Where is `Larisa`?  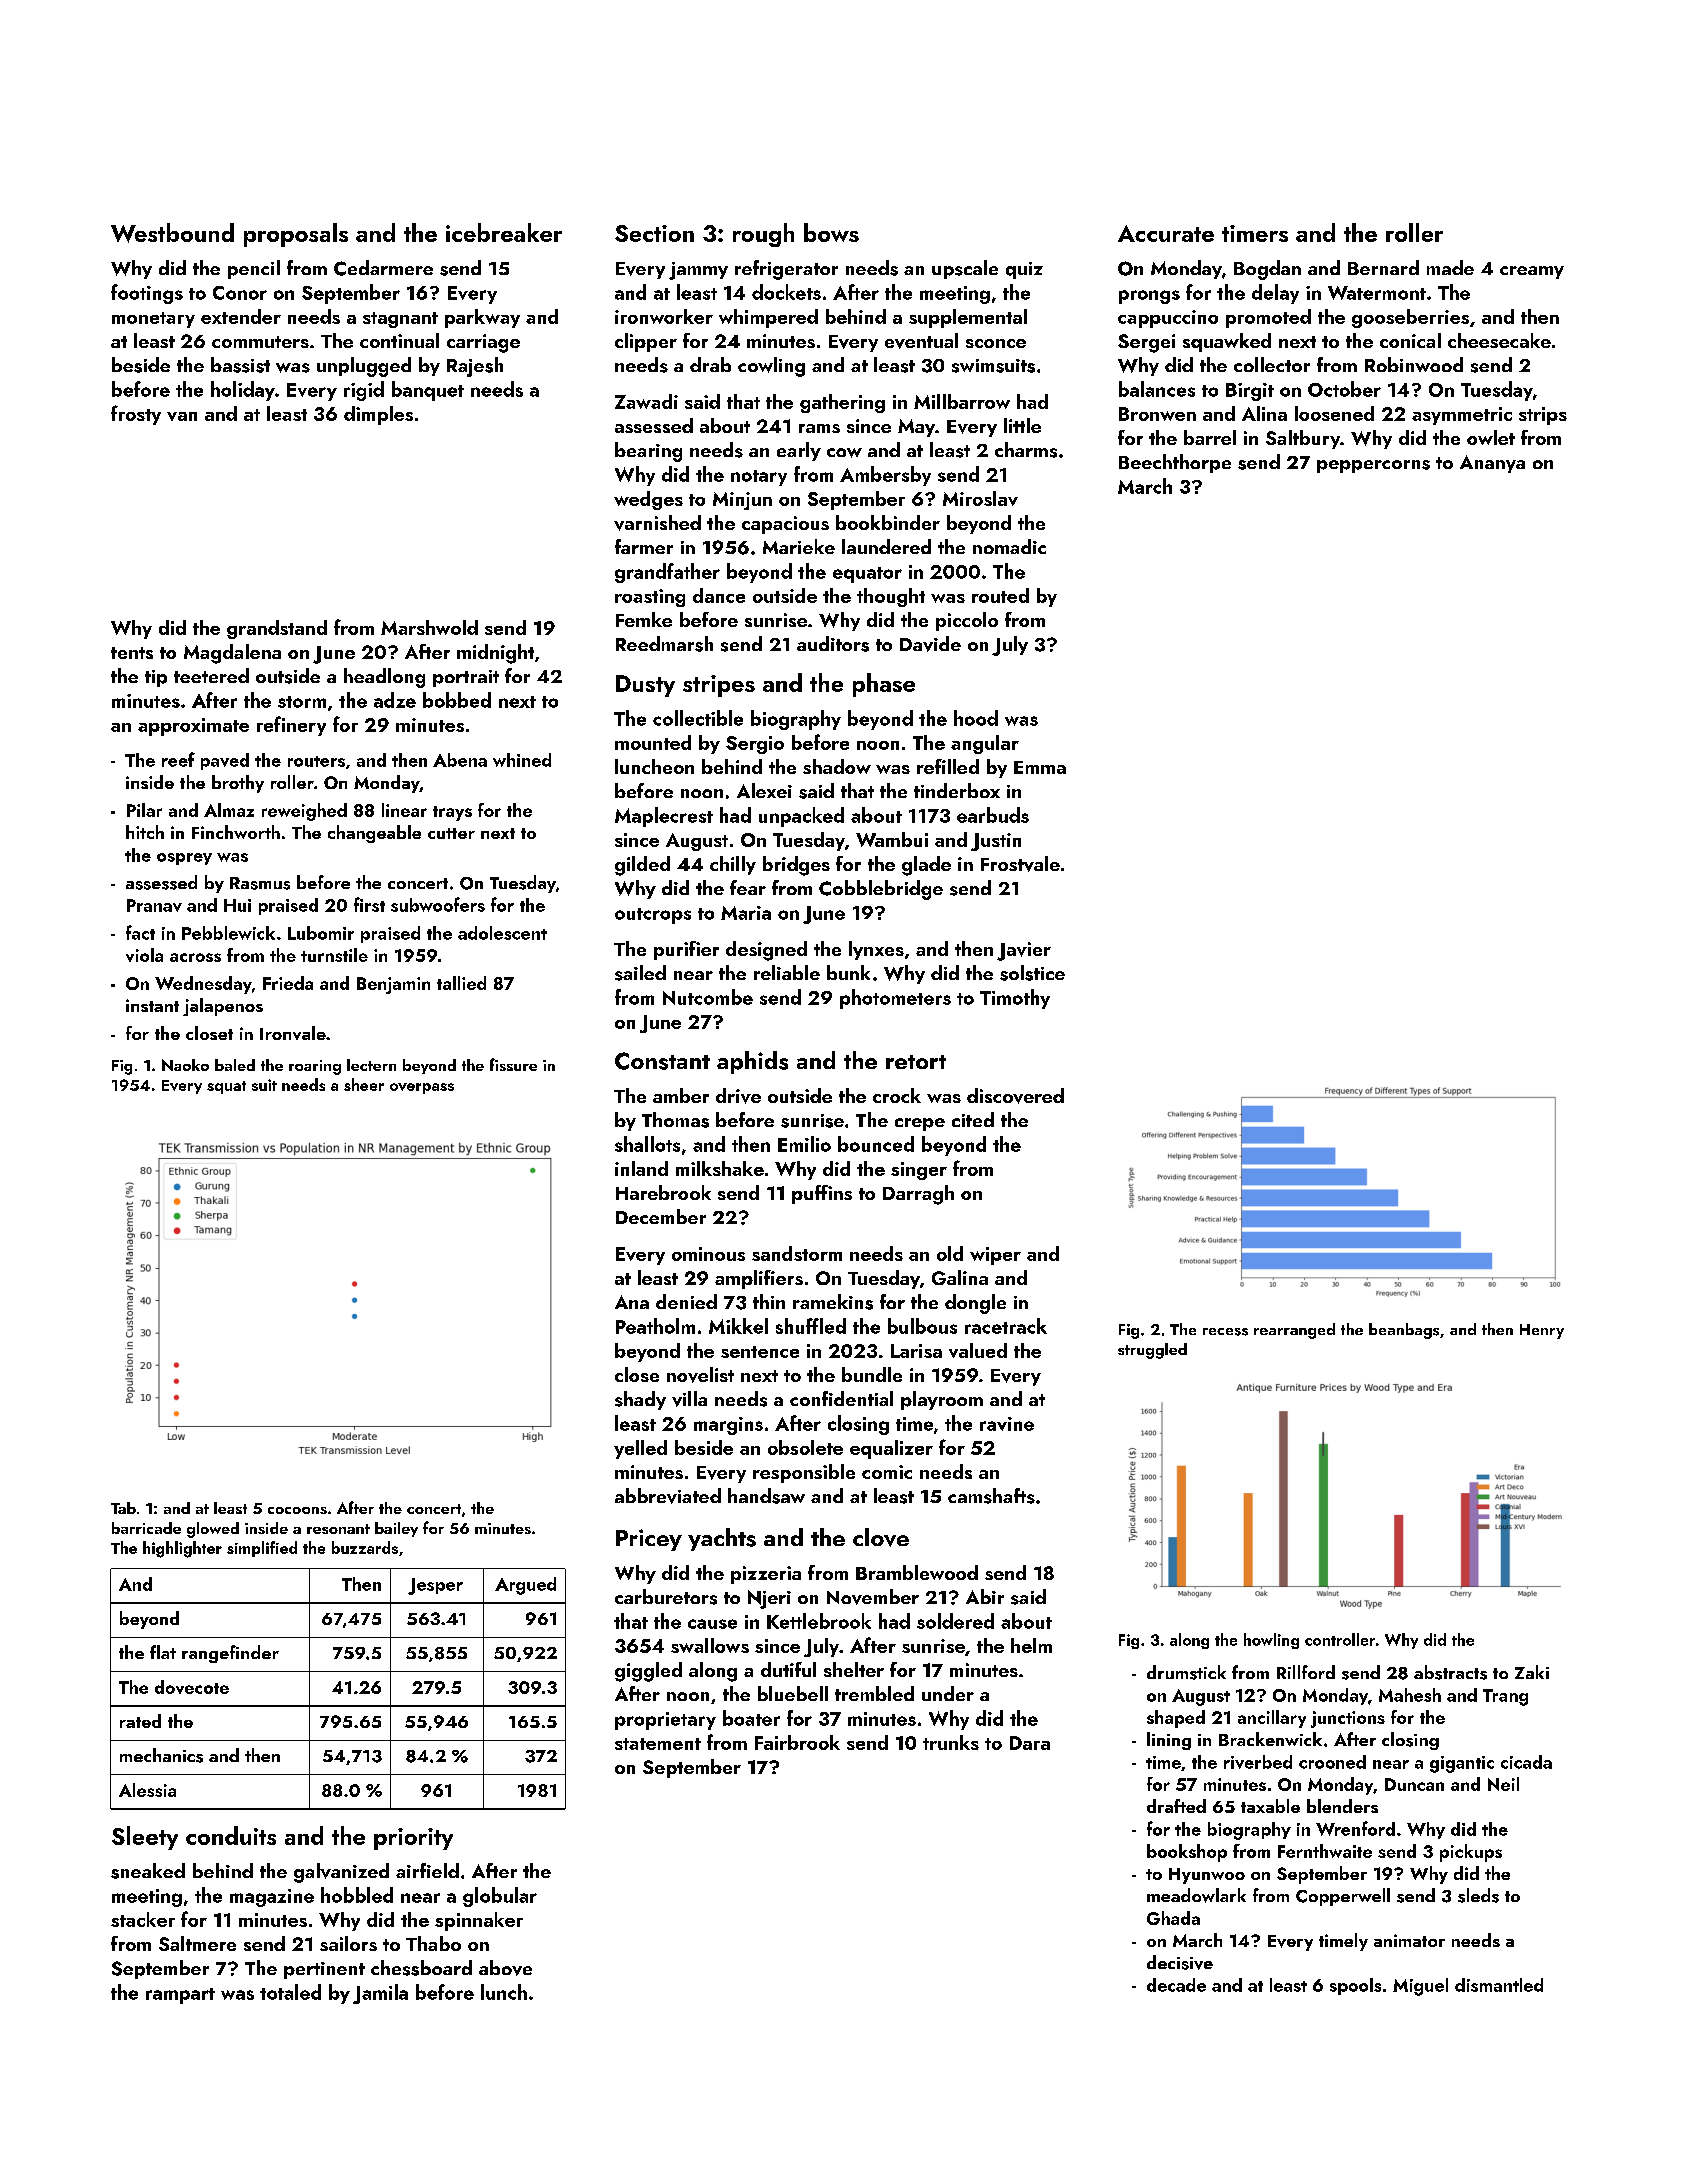
Larisa is located at coordinates (916, 1351).
